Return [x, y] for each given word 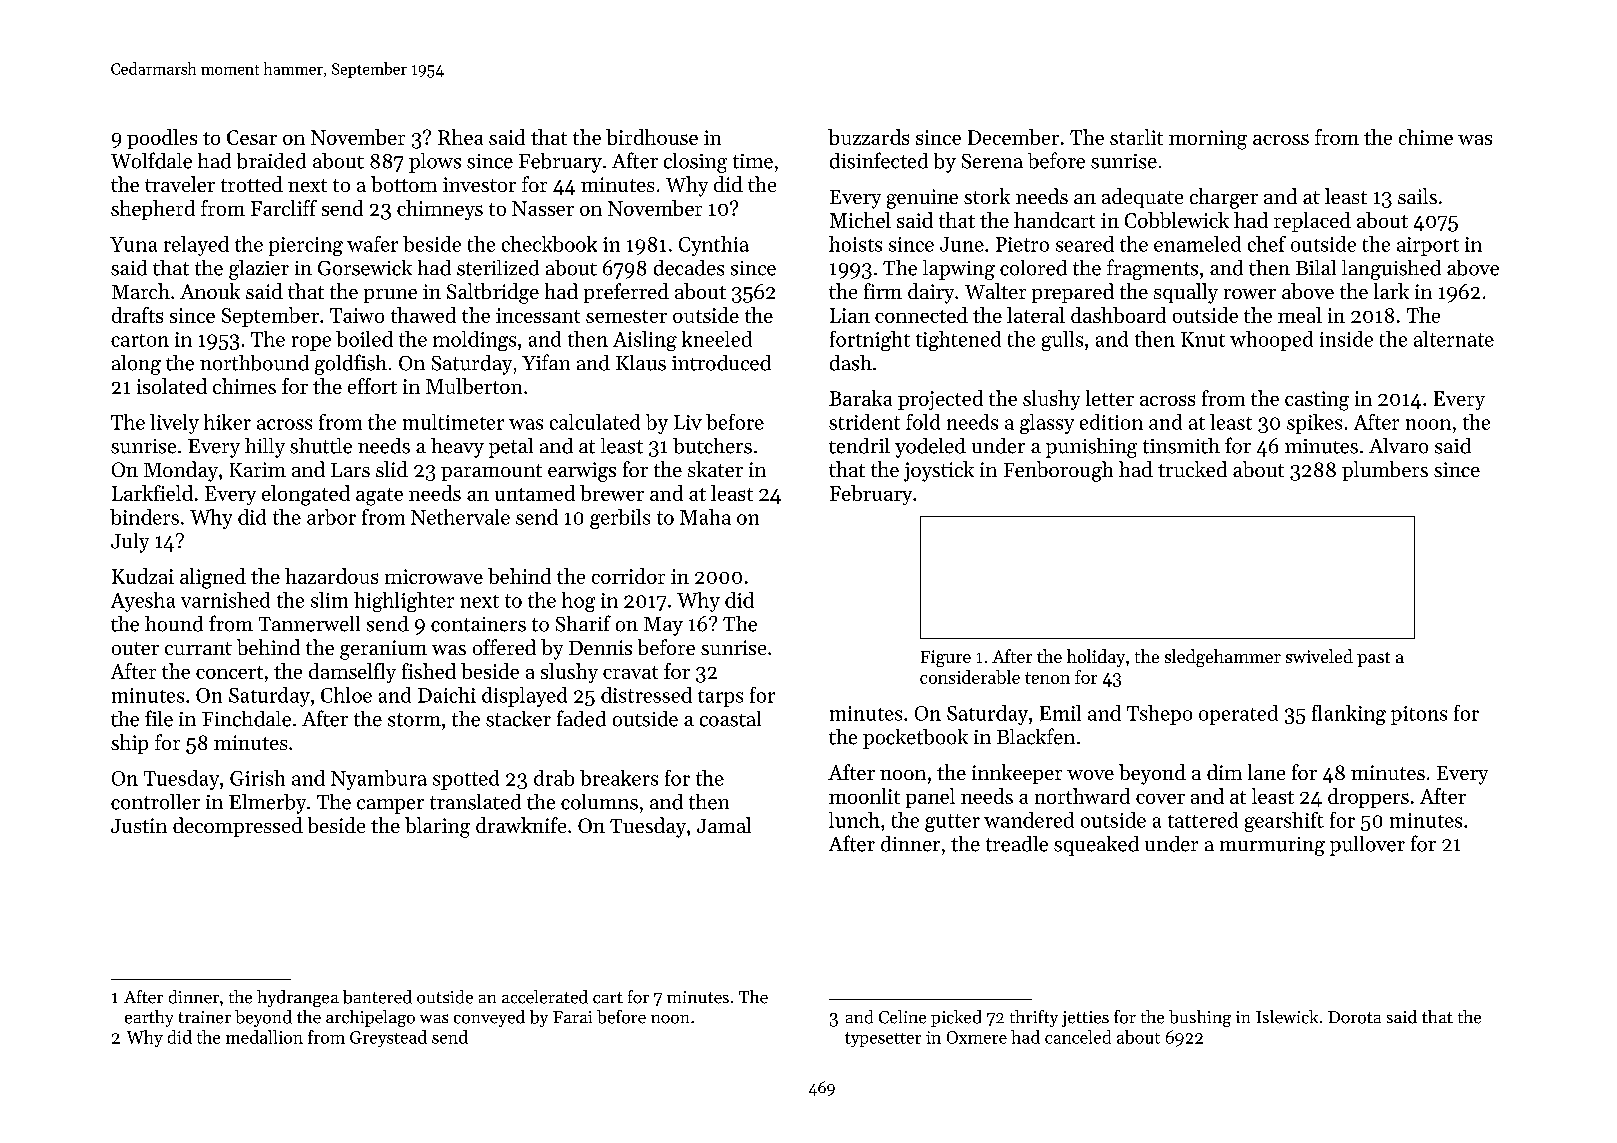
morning [1208, 140]
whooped [1271, 341]
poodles [162, 139]
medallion [264, 1037]
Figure [946, 658]
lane [1266, 772]
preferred [626, 293]
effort [372, 386]
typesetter [883, 1039]
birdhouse [652, 137]
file [159, 718]
